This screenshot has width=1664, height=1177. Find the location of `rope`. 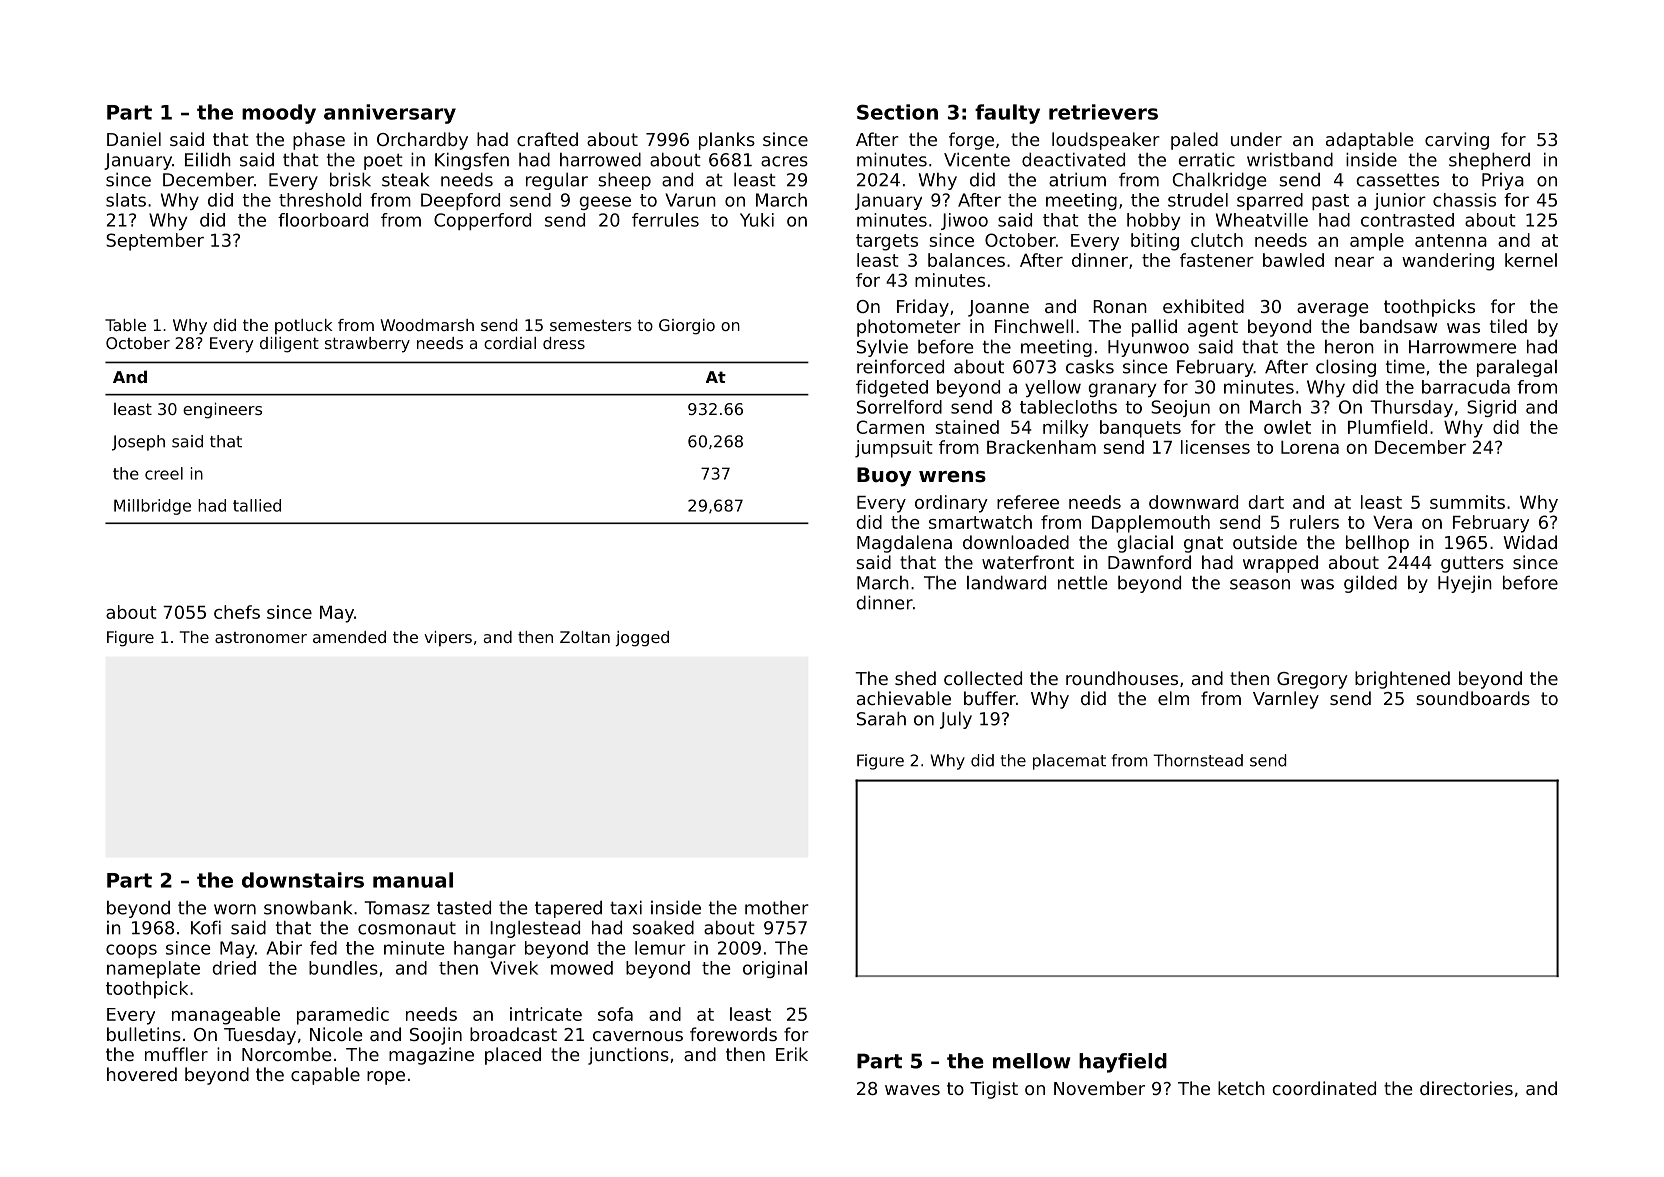

rope is located at coordinates (386, 1078).
